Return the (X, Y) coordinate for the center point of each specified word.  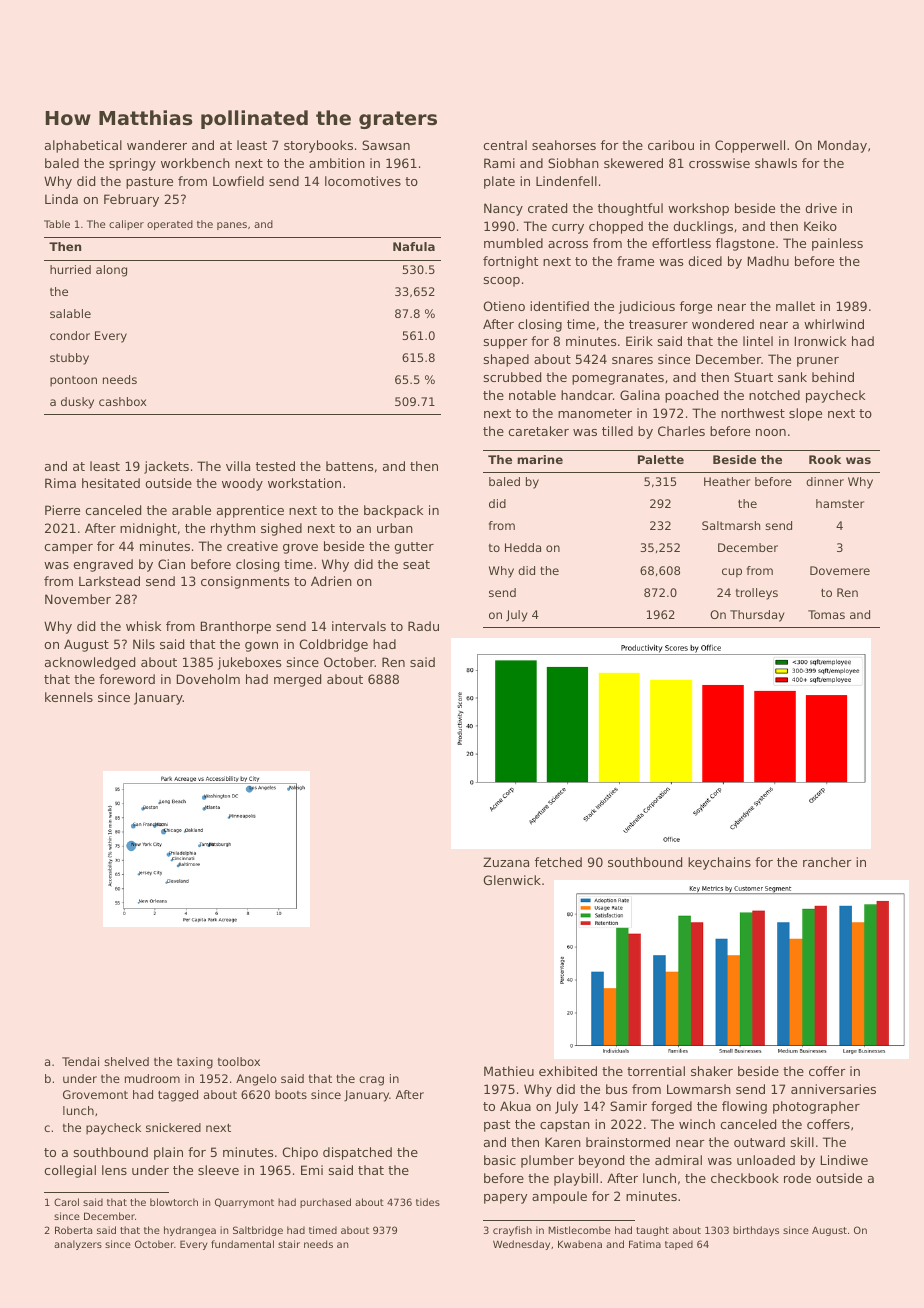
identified (559, 306)
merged (297, 680)
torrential (656, 1071)
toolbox (239, 1061)
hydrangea (190, 1231)
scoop (502, 282)
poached (691, 396)
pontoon (73, 381)
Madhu (768, 261)
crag (371, 1081)
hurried (70, 269)
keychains (719, 863)
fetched (558, 862)
